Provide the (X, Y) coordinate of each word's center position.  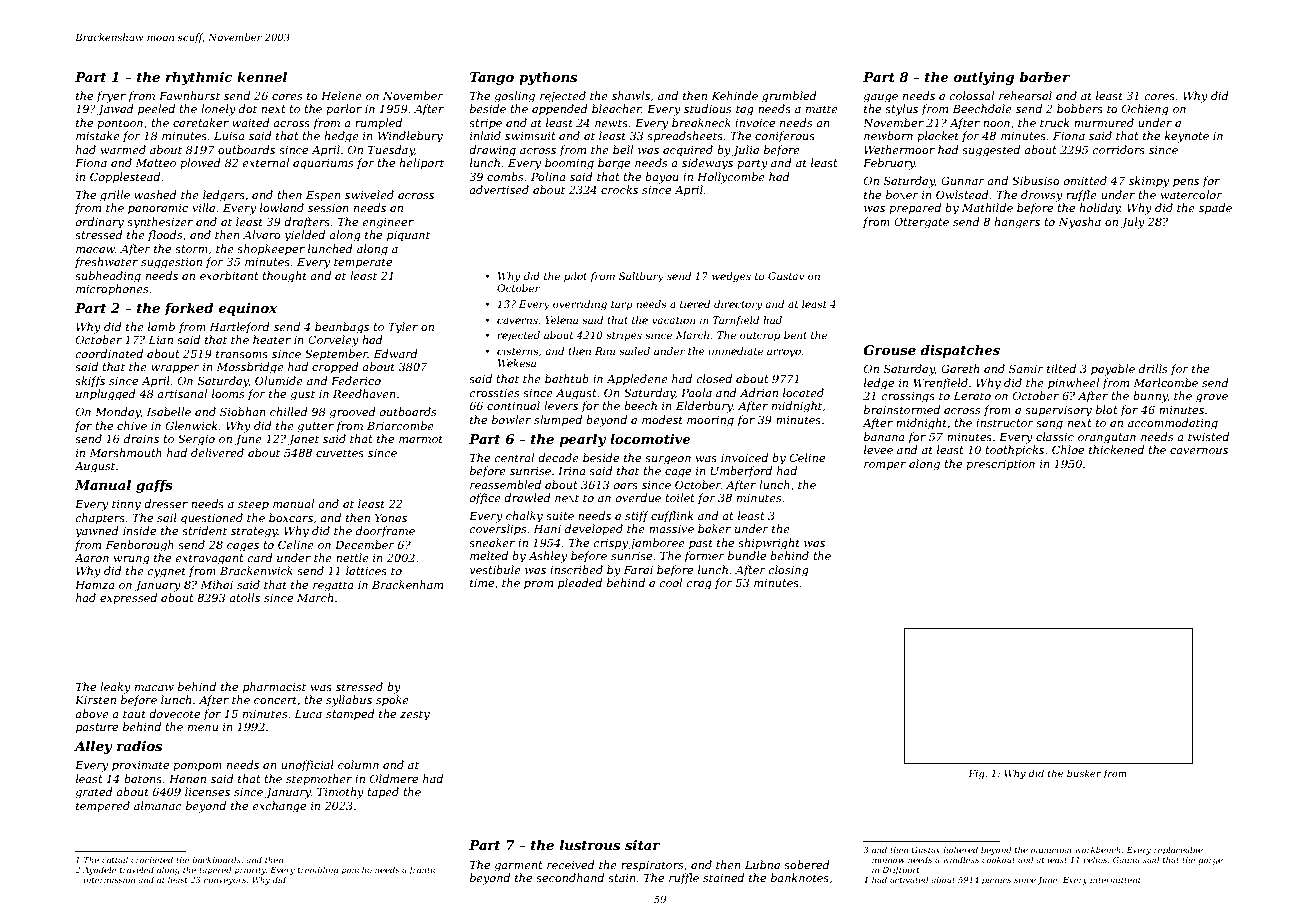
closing (789, 571)
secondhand (570, 877)
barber (1044, 77)
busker (1084, 773)
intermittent (1115, 880)
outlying (983, 78)
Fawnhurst (189, 95)
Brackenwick (256, 570)
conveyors (225, 881)
